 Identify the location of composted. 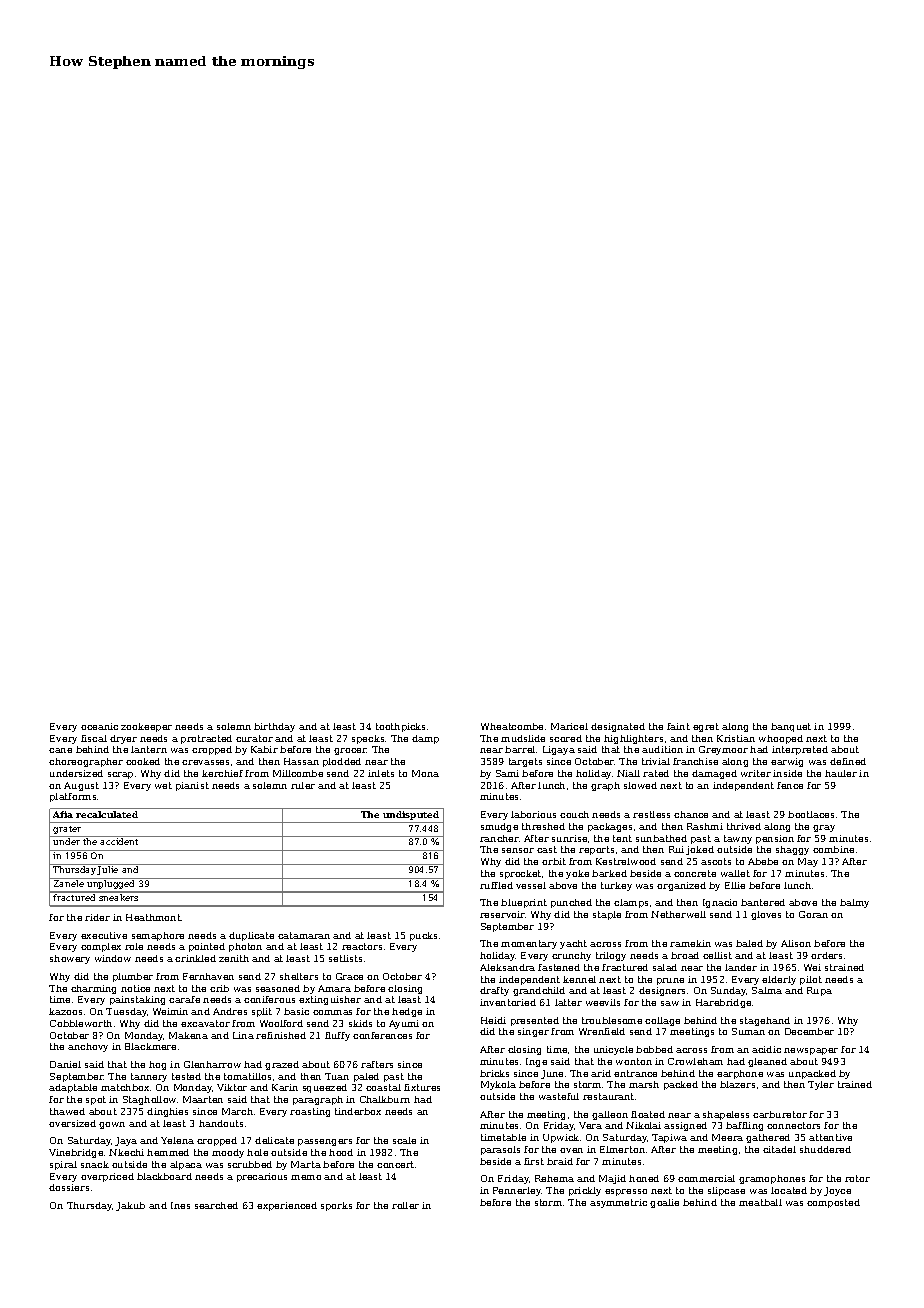
(833, 1203).
